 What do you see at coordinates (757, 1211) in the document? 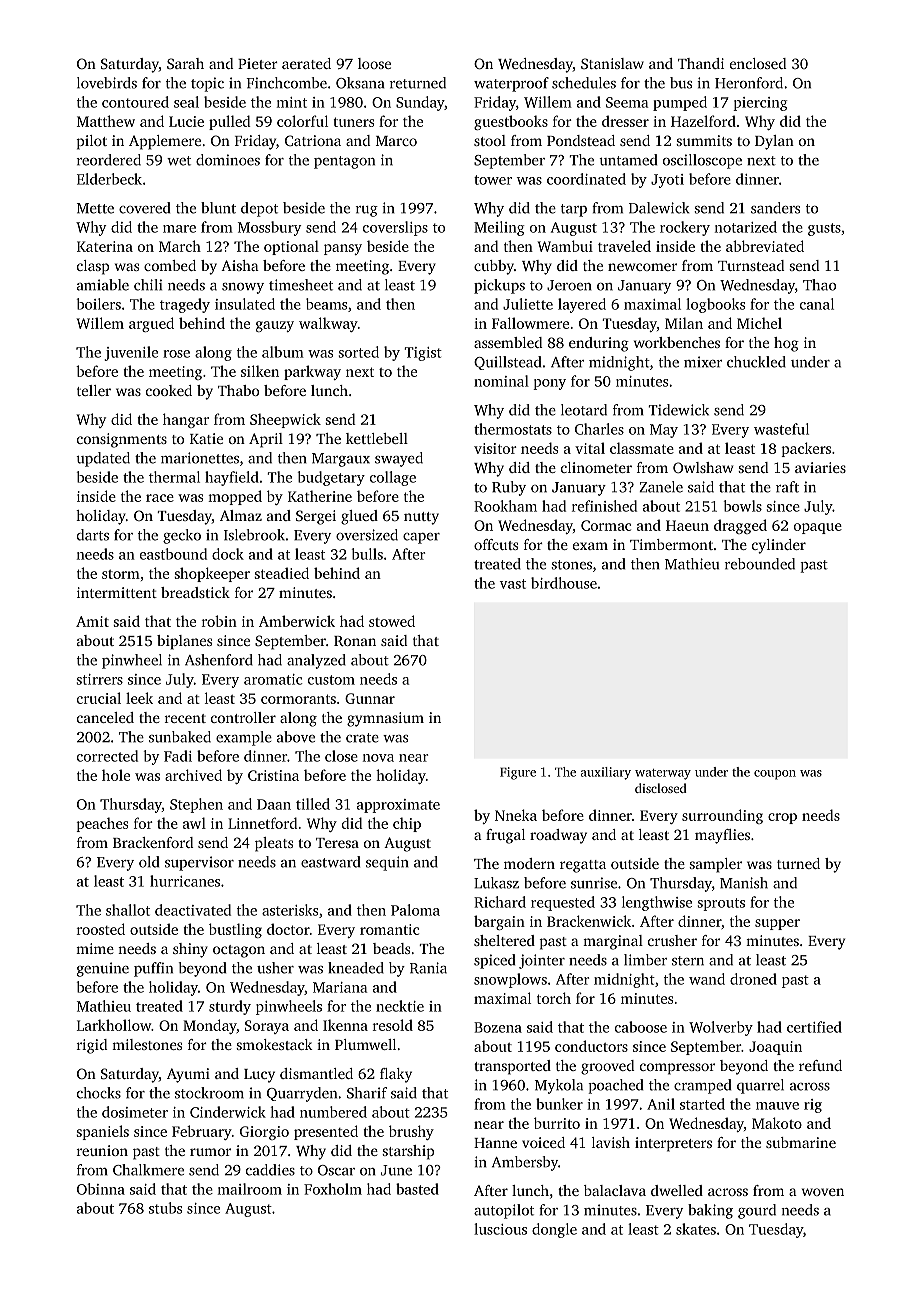
I see `gourd` at bounding box center [757, 1211].
